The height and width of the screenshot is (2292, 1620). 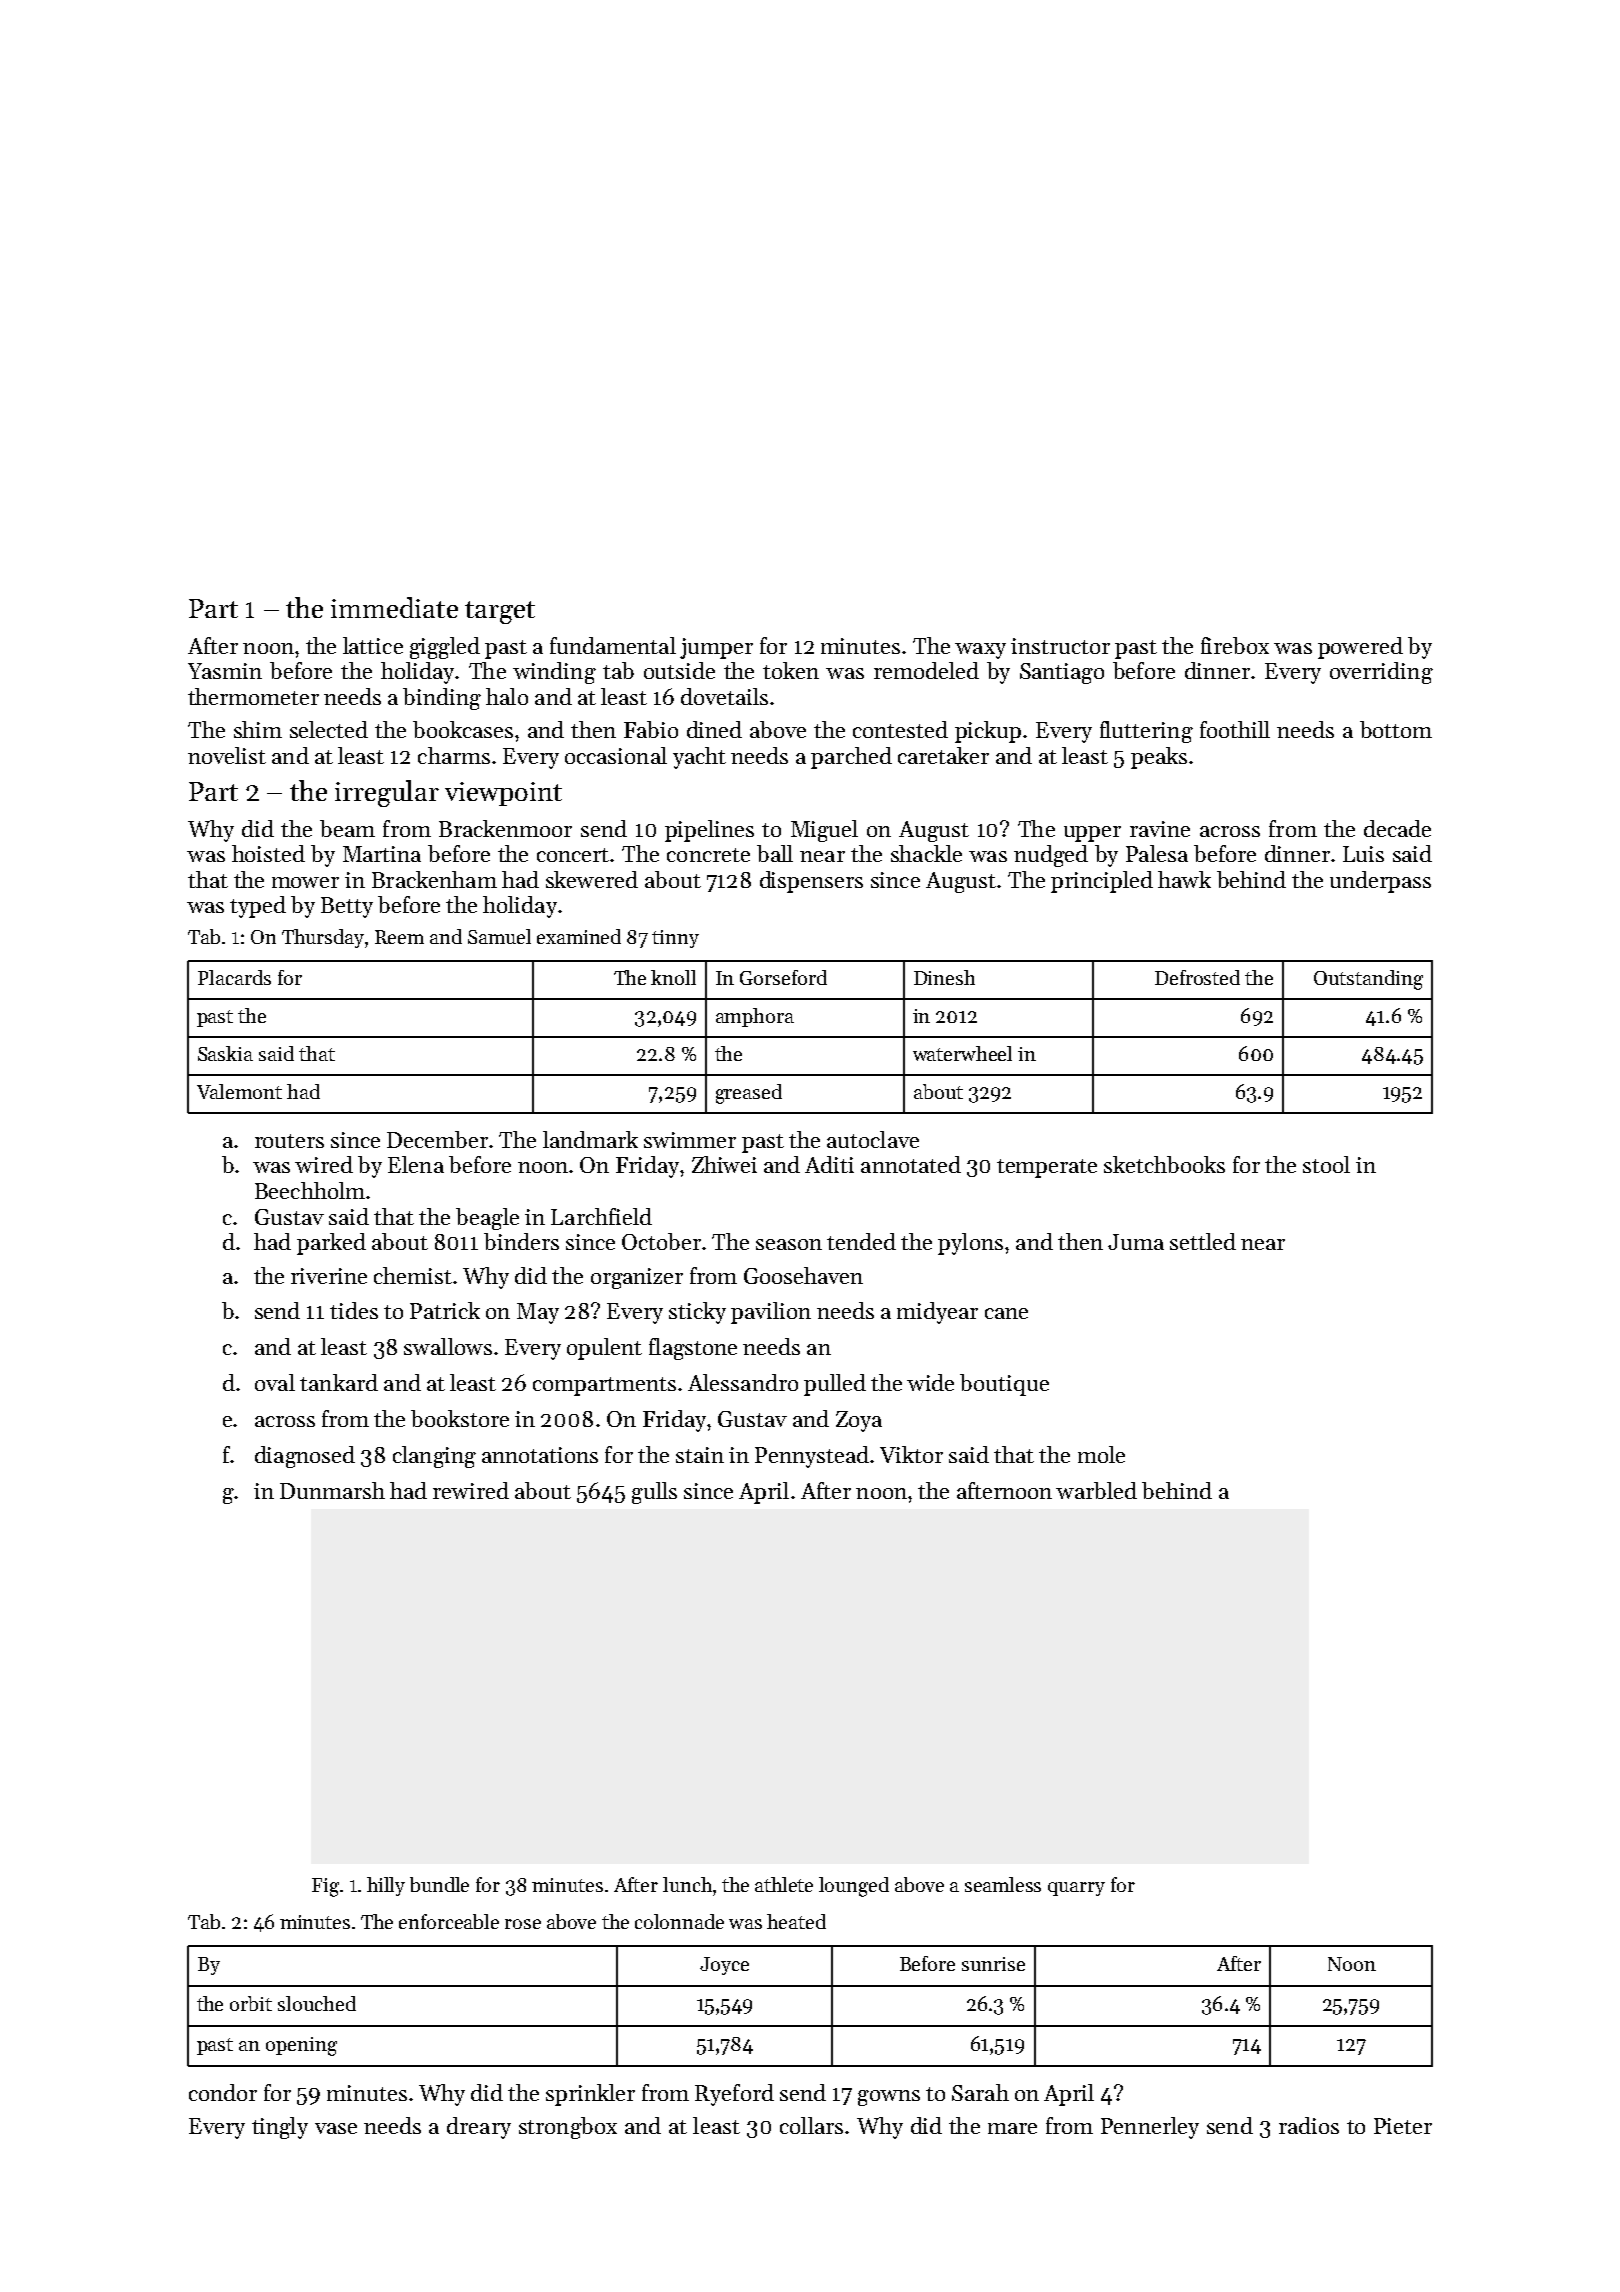 What do you see at coordinates (590, 1139) in the screenshot?
I see `landmark` at bounding box center [590, 1139].
